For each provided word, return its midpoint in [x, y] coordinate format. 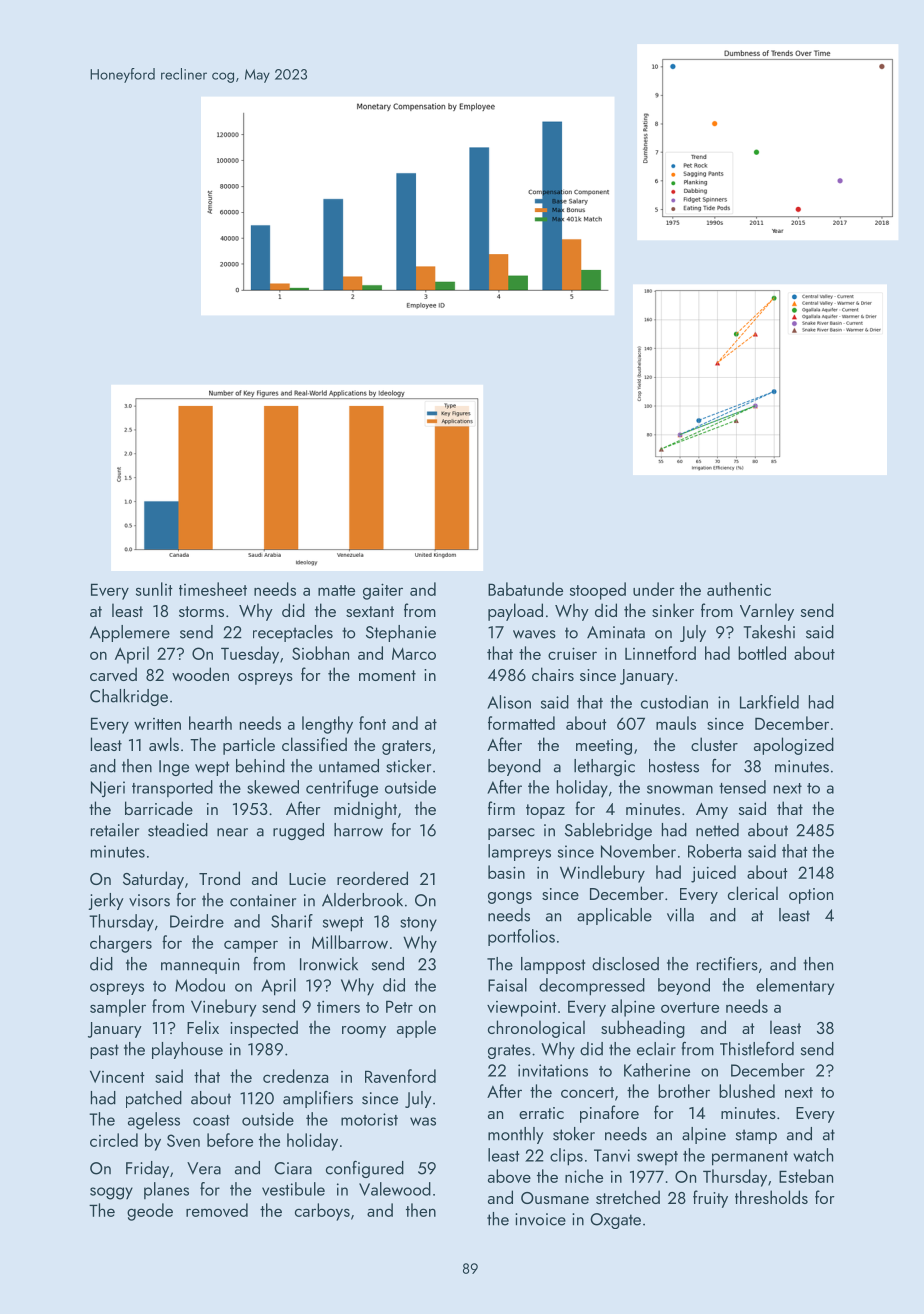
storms [201, 611]
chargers [121, 944]
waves [534, 634]
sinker [673, 610]
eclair [656, 1049]
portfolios [521, 937]
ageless [154, 1121]
